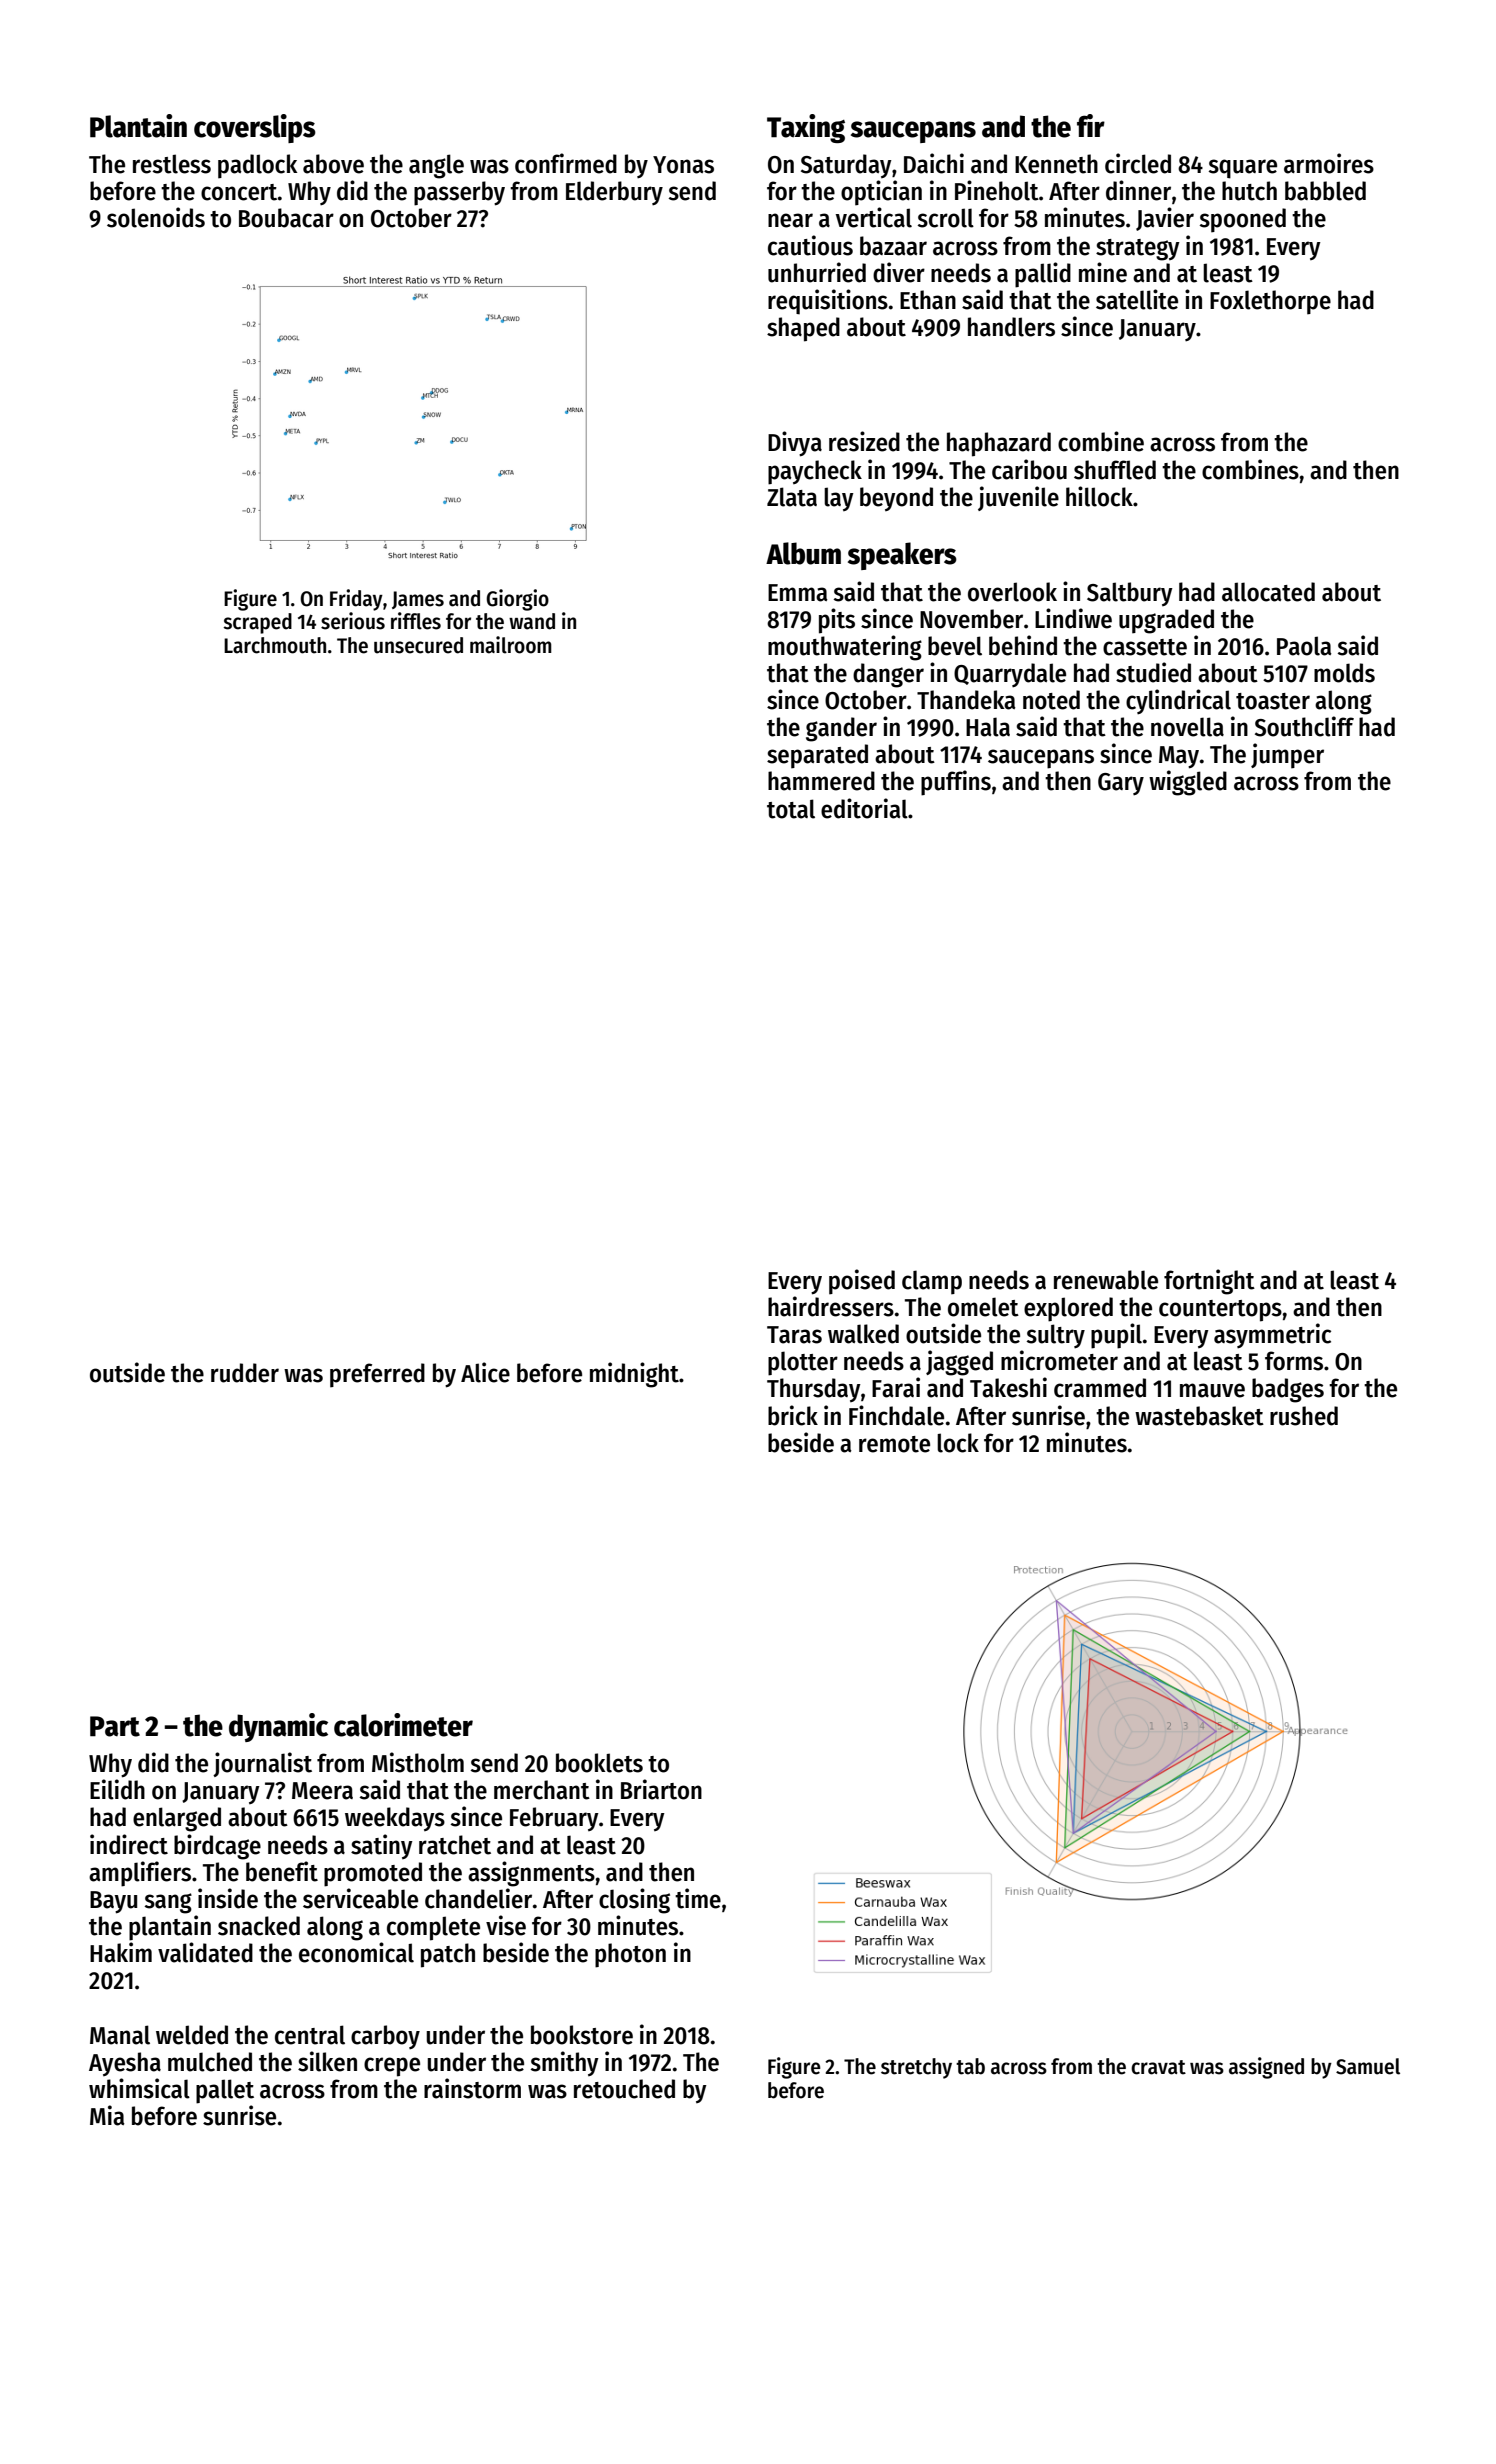 This screenshot has width=1496, height=2464. What do you see at coordinates (932, 1282) in the screenshot?
I see `clamp` at bounding box center [932, 1282].
